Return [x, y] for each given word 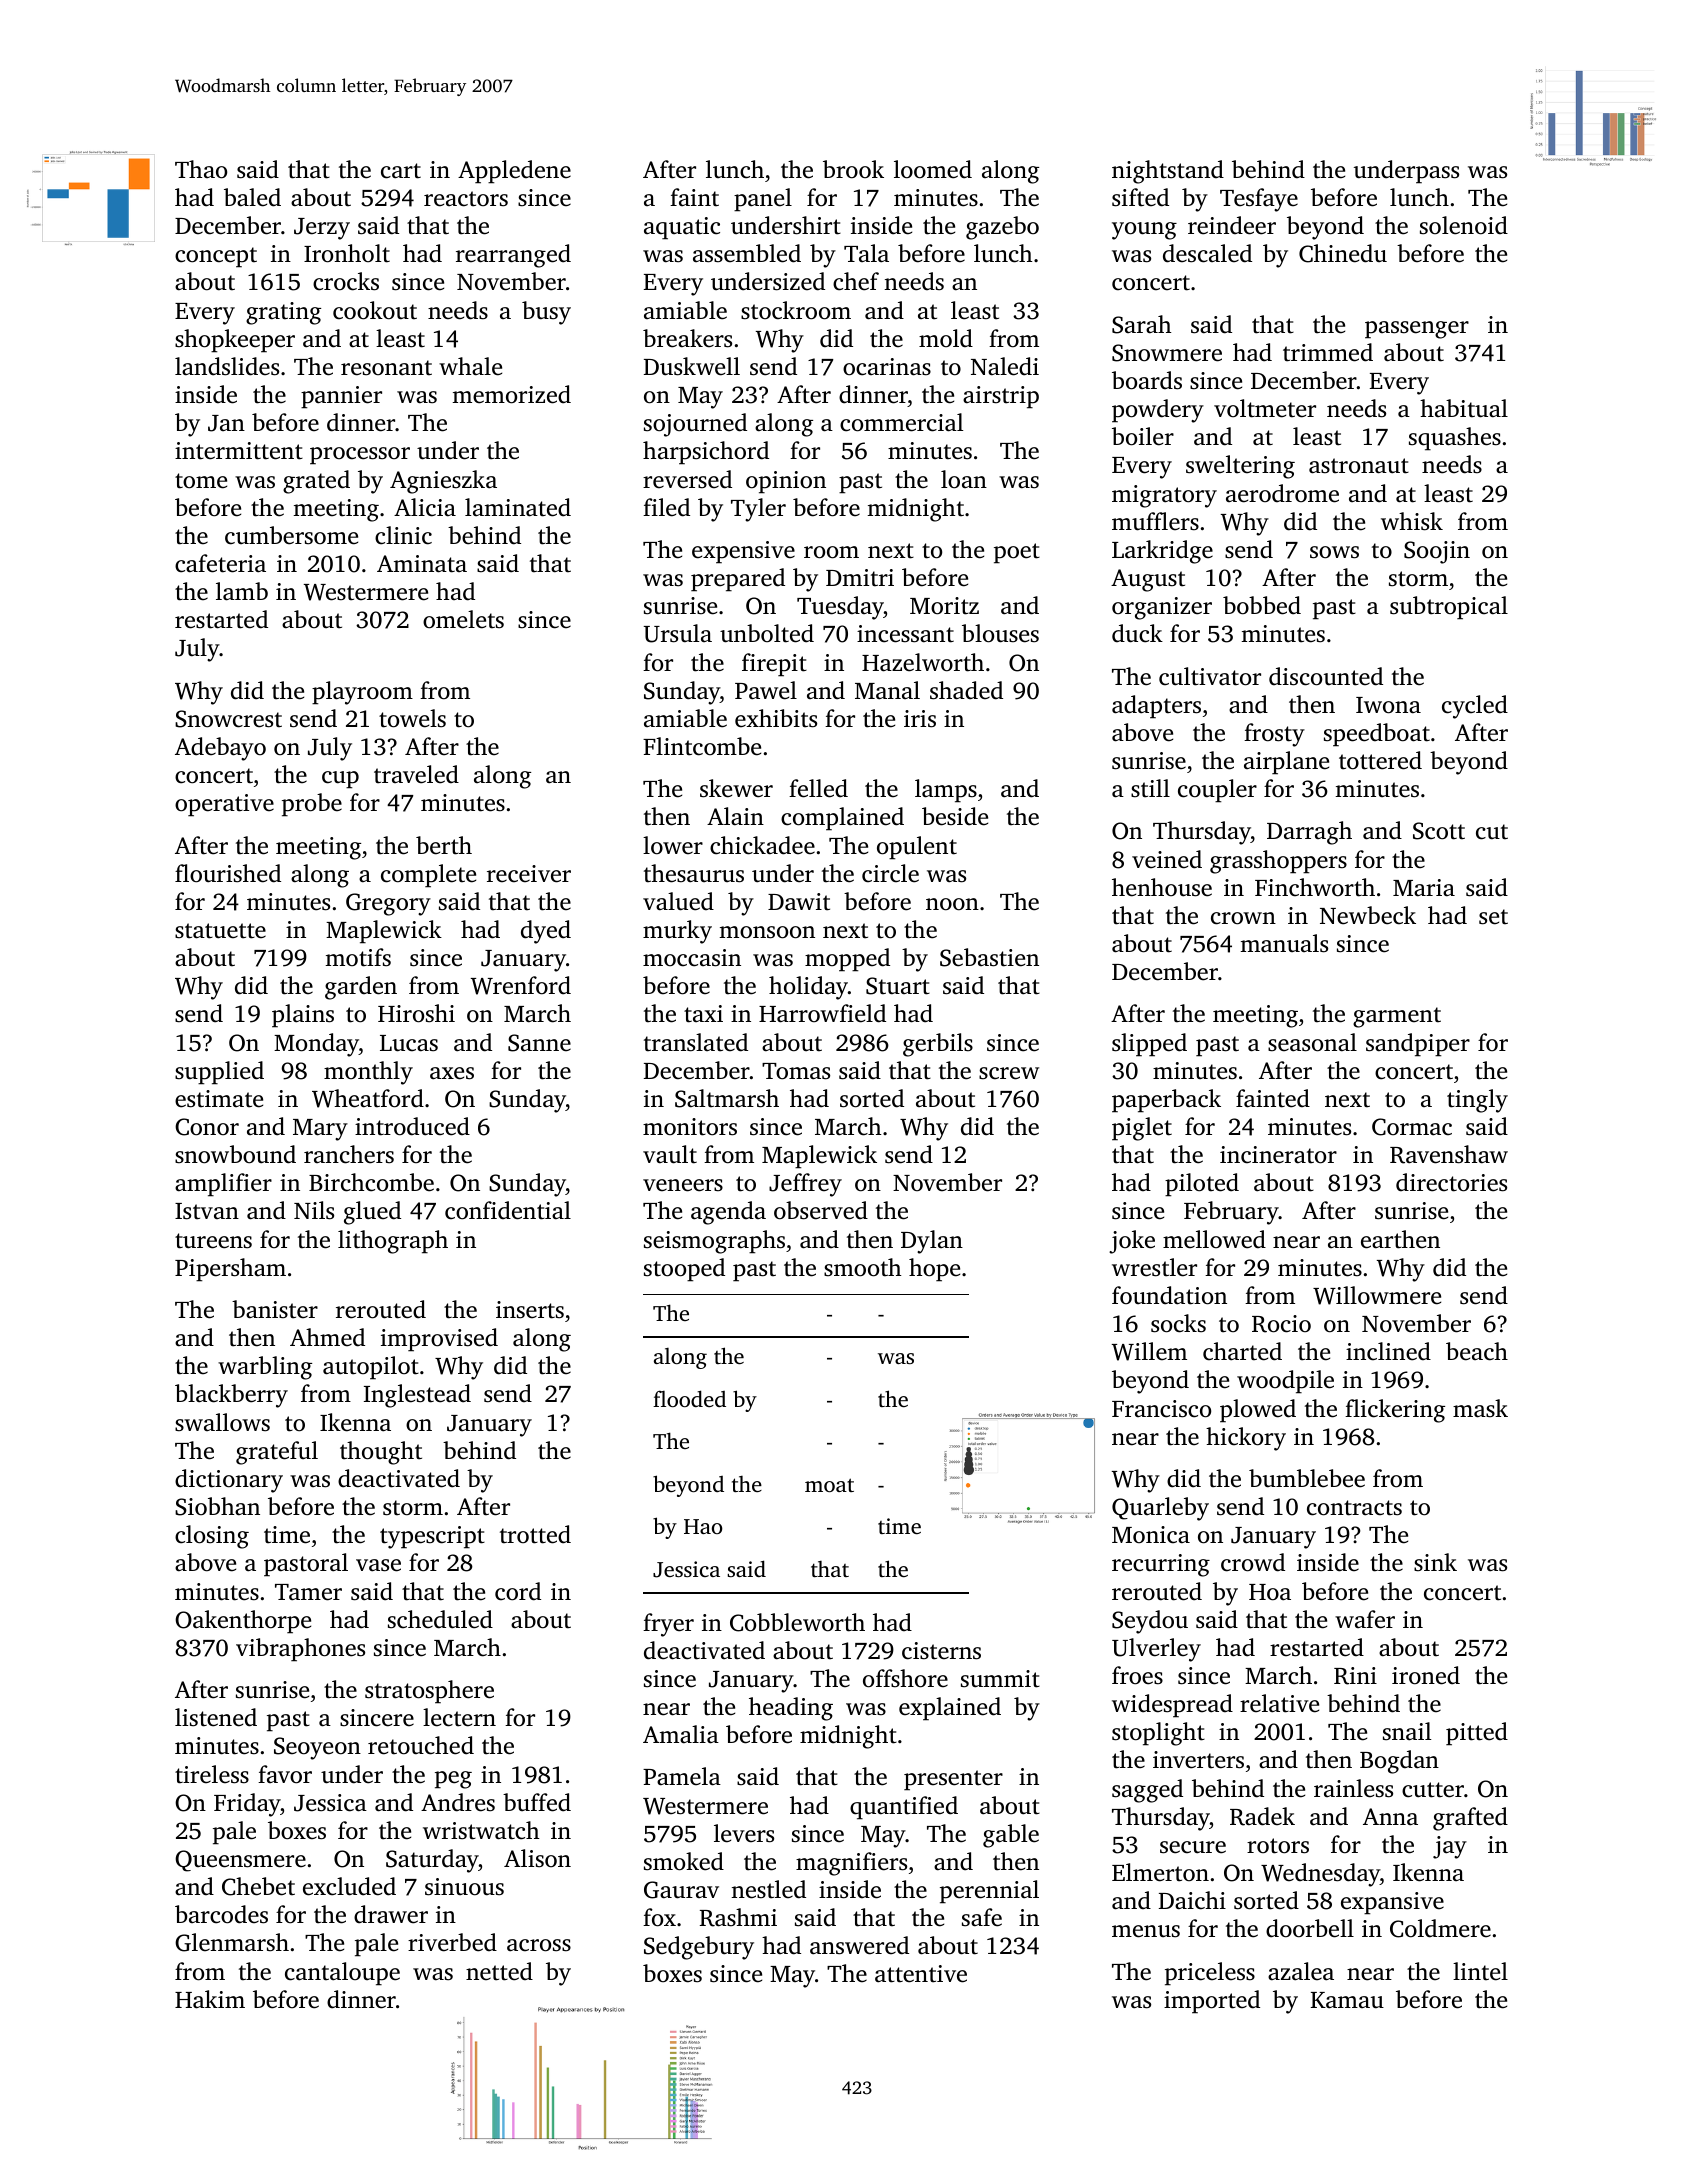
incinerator [1278, 1155]
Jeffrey [805, 1185]
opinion [786, 482]
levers [744, 1833]
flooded [689, 1398]
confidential [508, 1210]
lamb [242, 591]
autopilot [371, 1368]
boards [1147, 380]
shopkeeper [235, 341]
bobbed [1262, 605]
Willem [1149, 1351]
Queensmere [240, 1861]
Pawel [766, 690]
